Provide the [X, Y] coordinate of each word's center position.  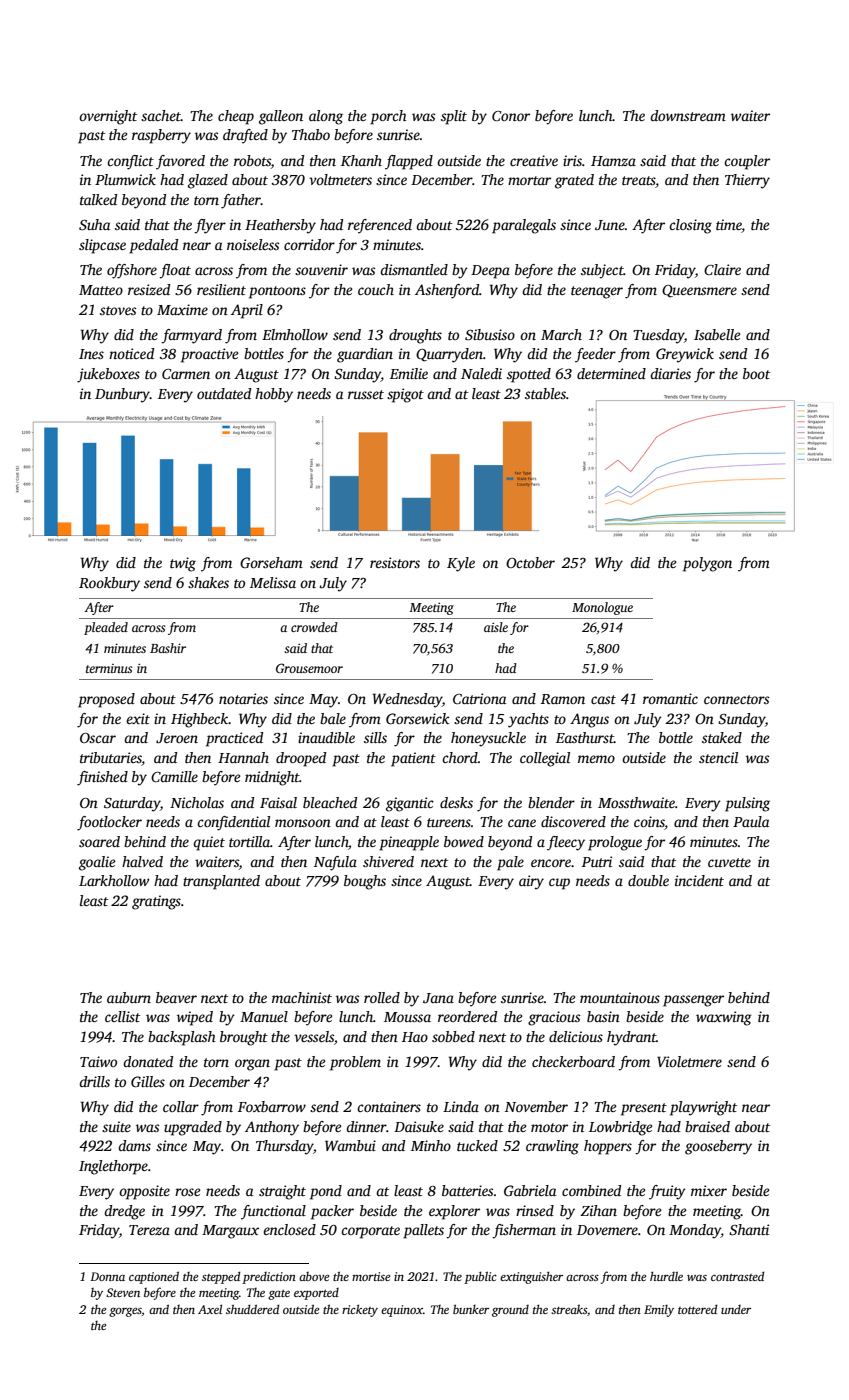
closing [690, 226]
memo [596, 759]
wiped [195, 1018]
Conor [511, 116]
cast [603, 699]
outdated [224, 393]
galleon [281, 117]
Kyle [461, 564]
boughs [365, 882]
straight [282, 1192]
